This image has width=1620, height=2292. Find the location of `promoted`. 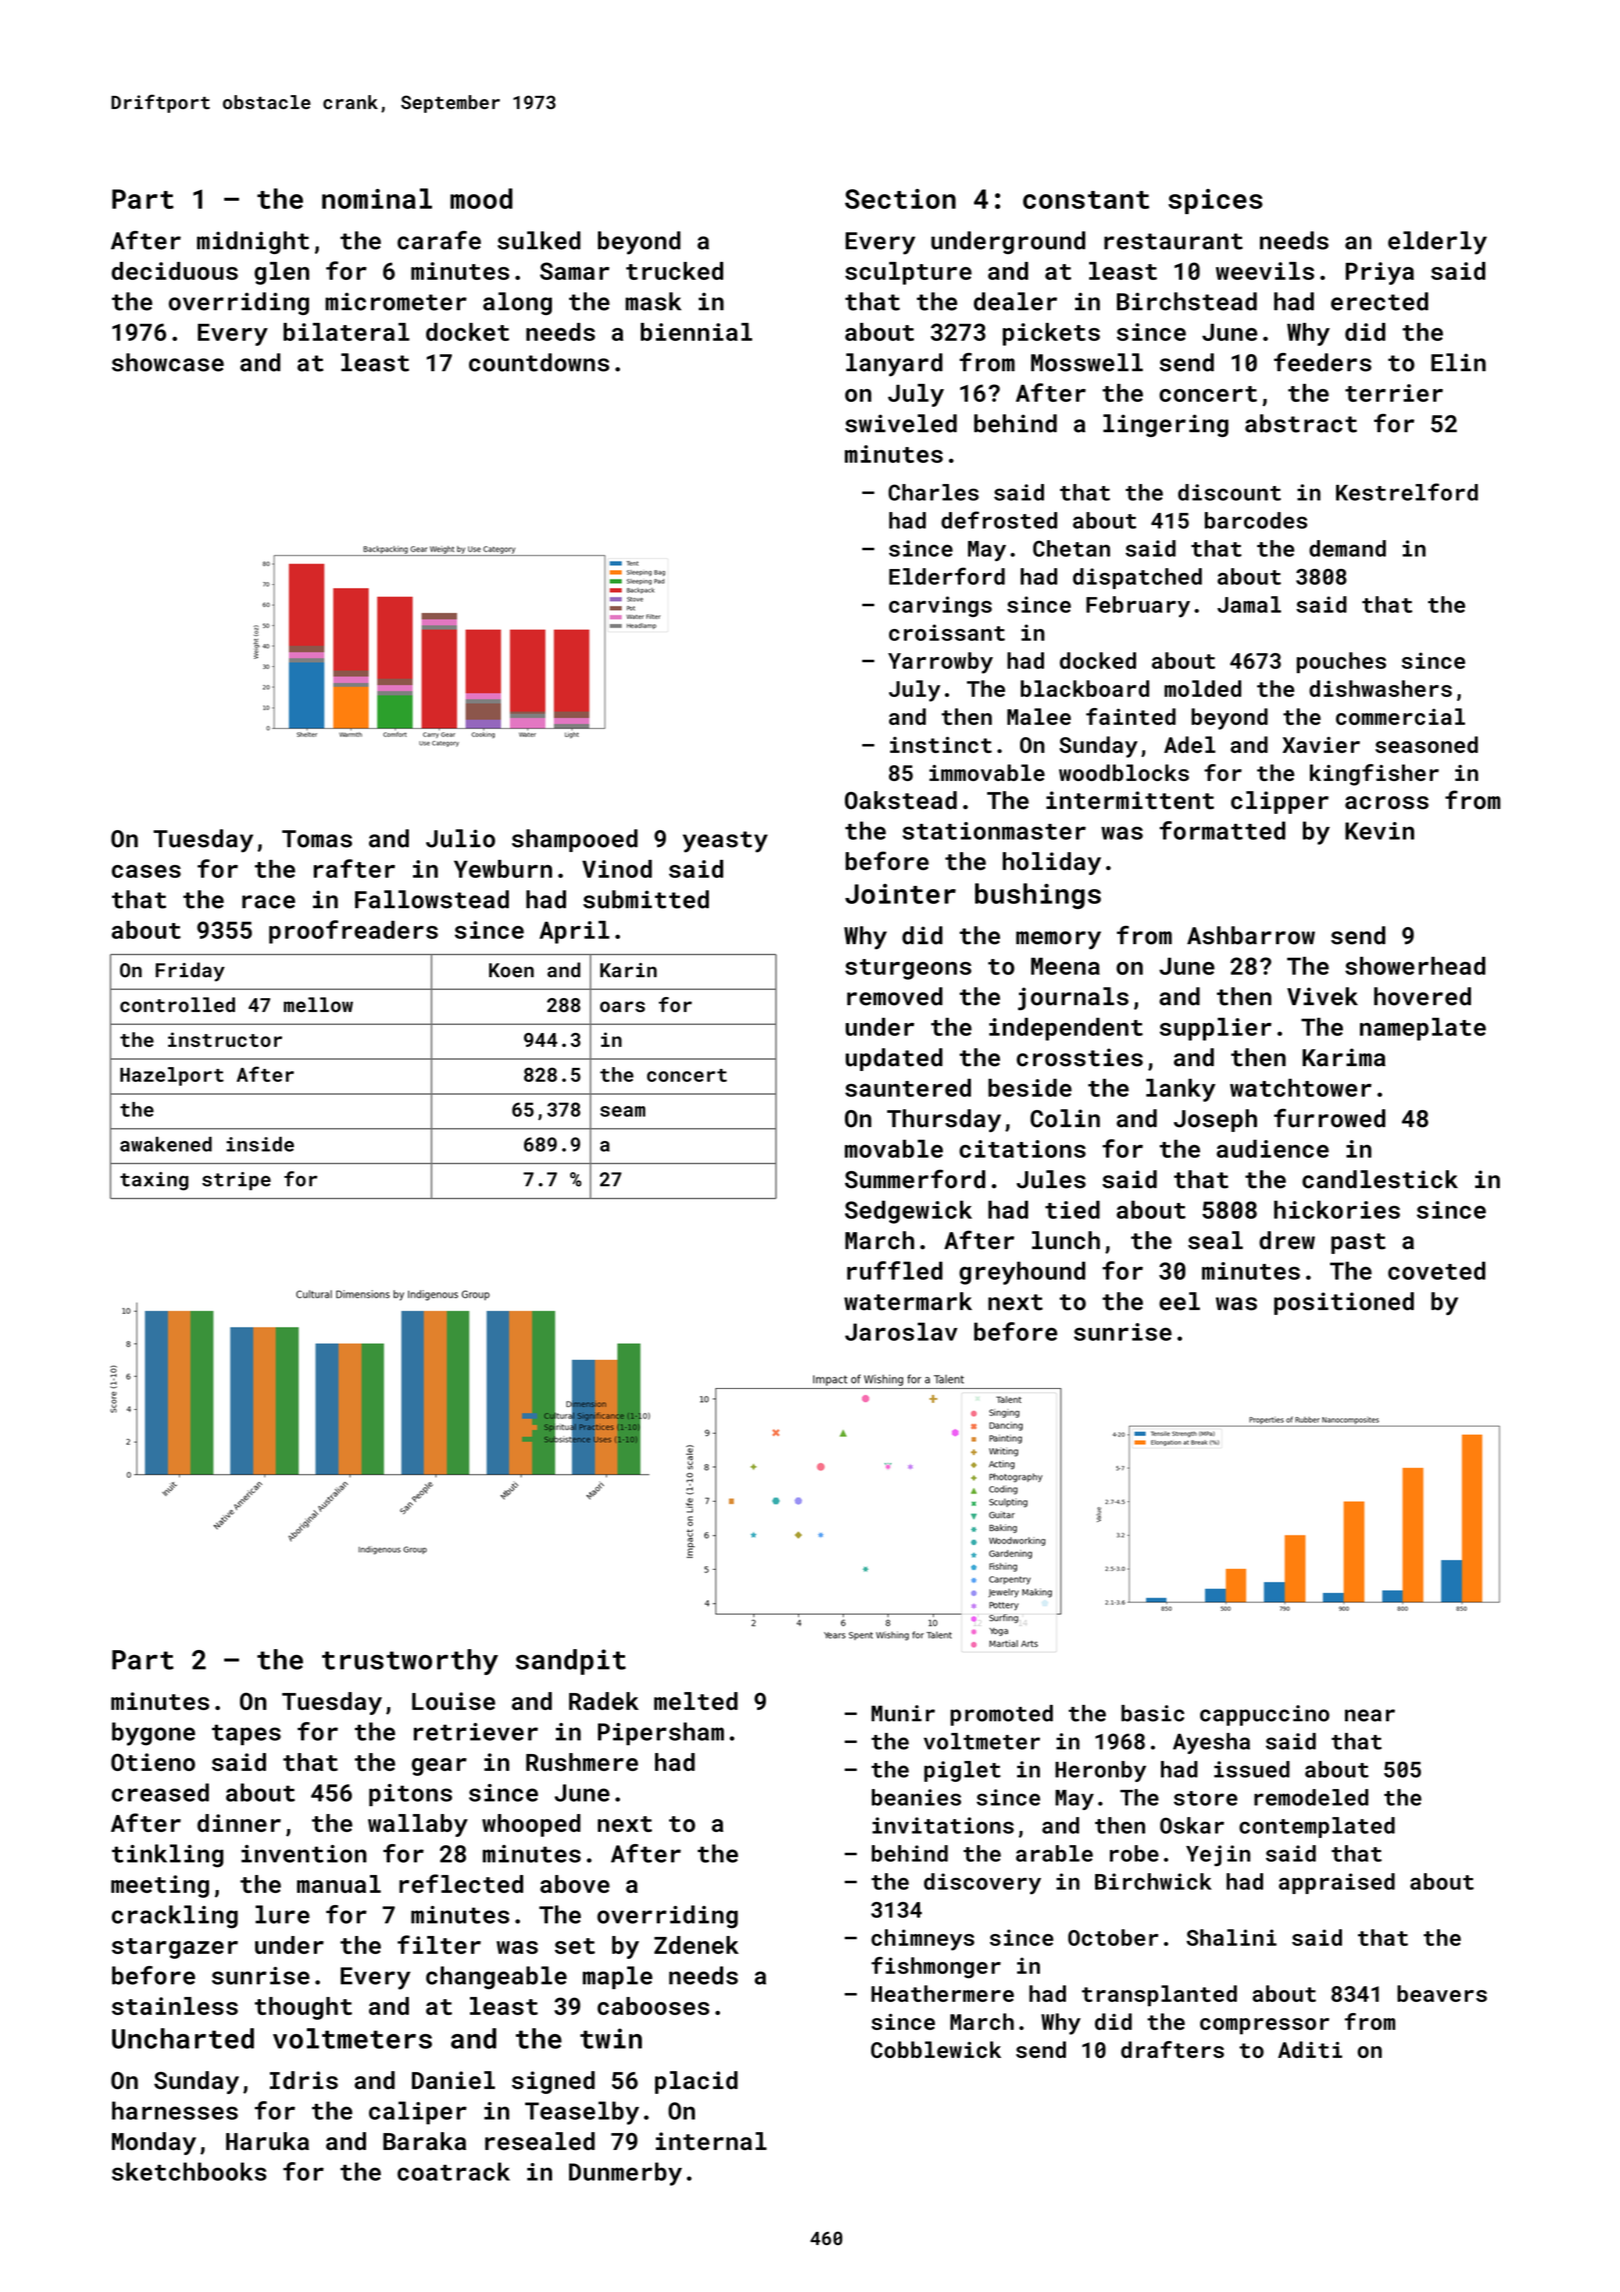

promoted is located at coordinates (1001, 1715).
